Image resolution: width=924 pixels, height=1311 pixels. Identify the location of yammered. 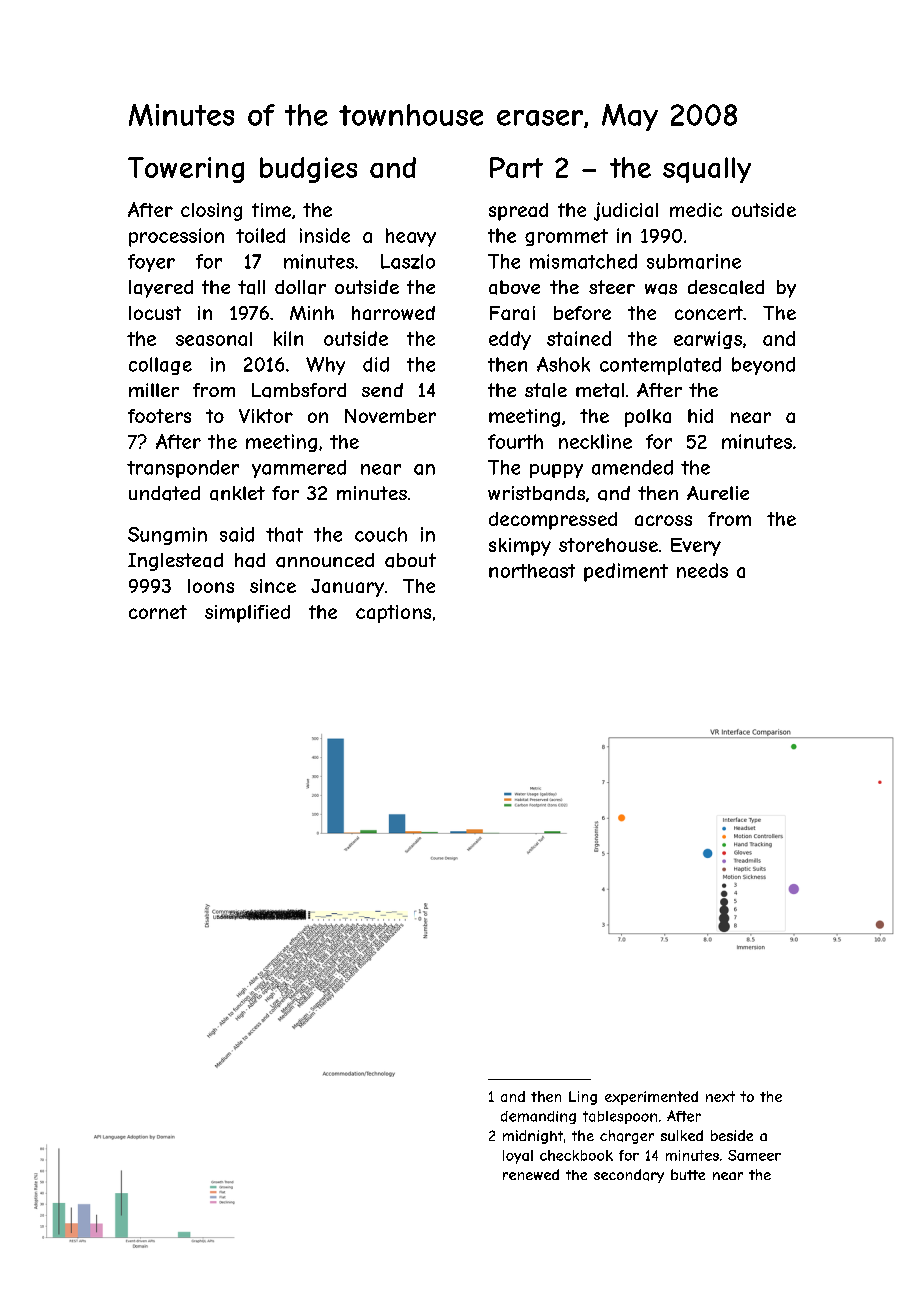
(299, 469).
